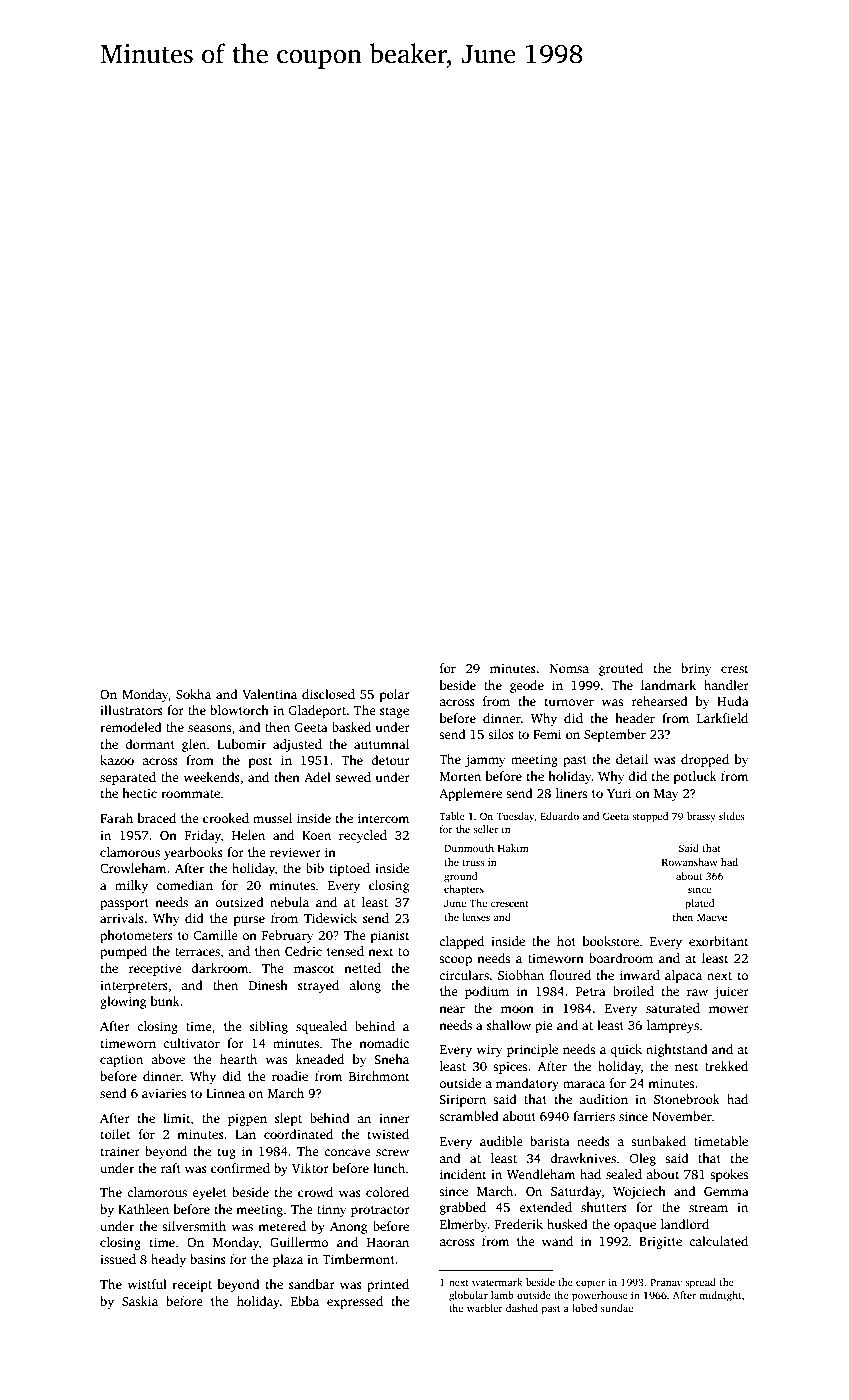 This screenshot has height=1400, width=849. What do you see at coordinates (363, 836) in the screenshot?
I see `recycled` at bounding box center [363, 836].
